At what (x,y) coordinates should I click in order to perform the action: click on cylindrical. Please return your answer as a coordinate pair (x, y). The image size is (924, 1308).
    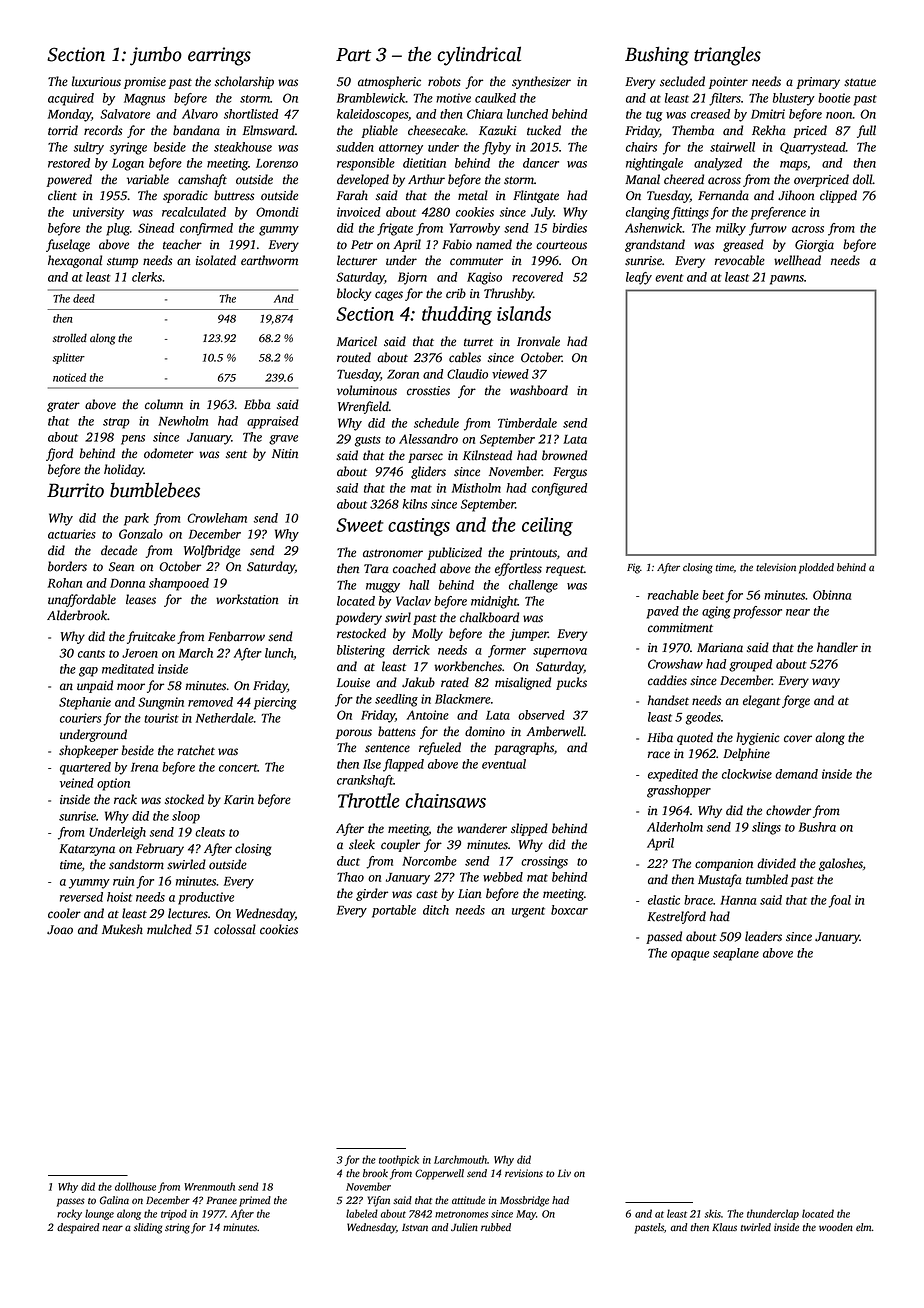
    Looking at the image, I should click on (479, 56).
